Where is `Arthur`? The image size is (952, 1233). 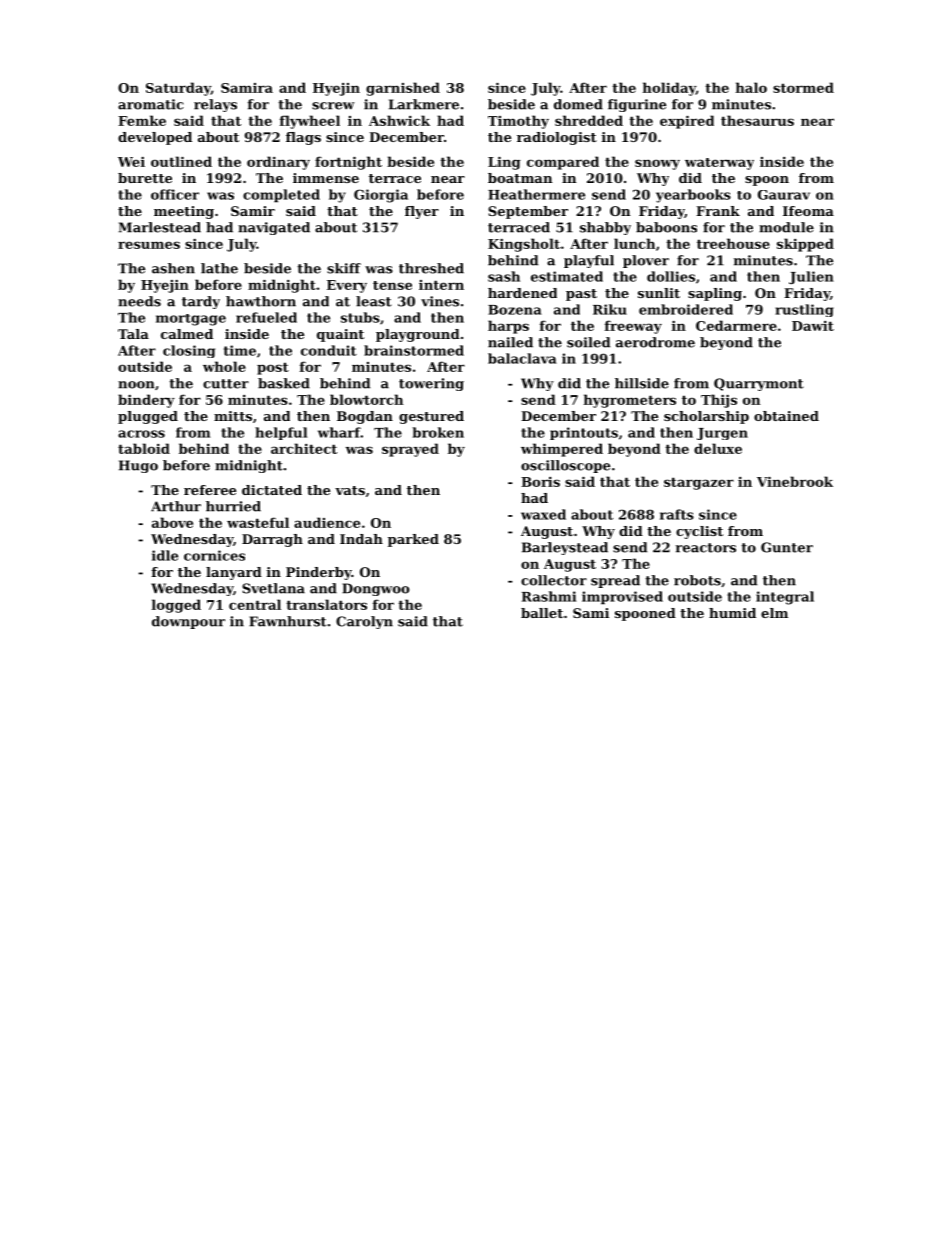
Arthur is located at coordinates (176, 506).
